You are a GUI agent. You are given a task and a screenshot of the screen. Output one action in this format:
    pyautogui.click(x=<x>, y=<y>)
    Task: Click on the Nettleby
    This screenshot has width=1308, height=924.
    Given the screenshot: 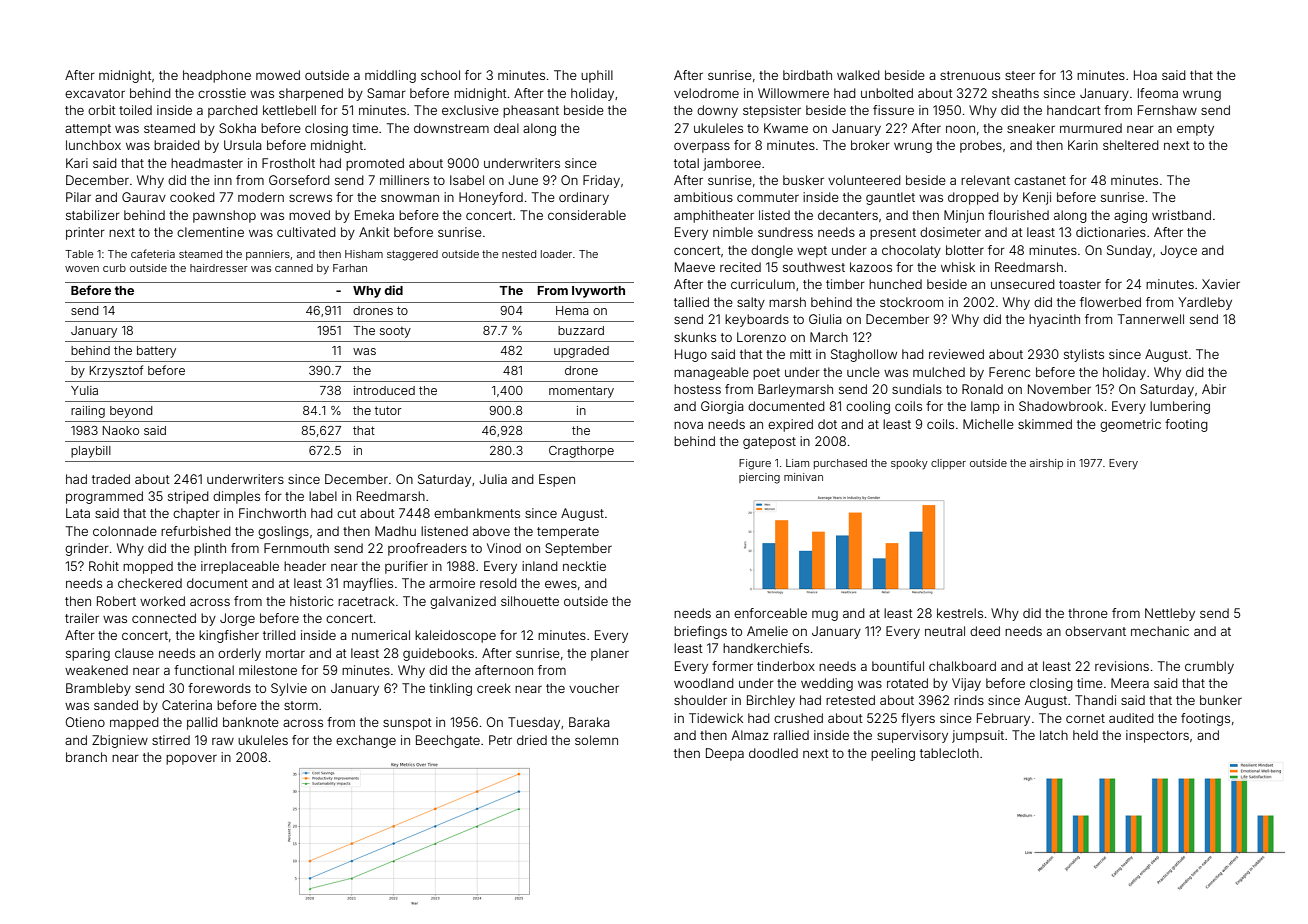 What is the action you would take?
    pyautogui.click(x=1170, y=614)
